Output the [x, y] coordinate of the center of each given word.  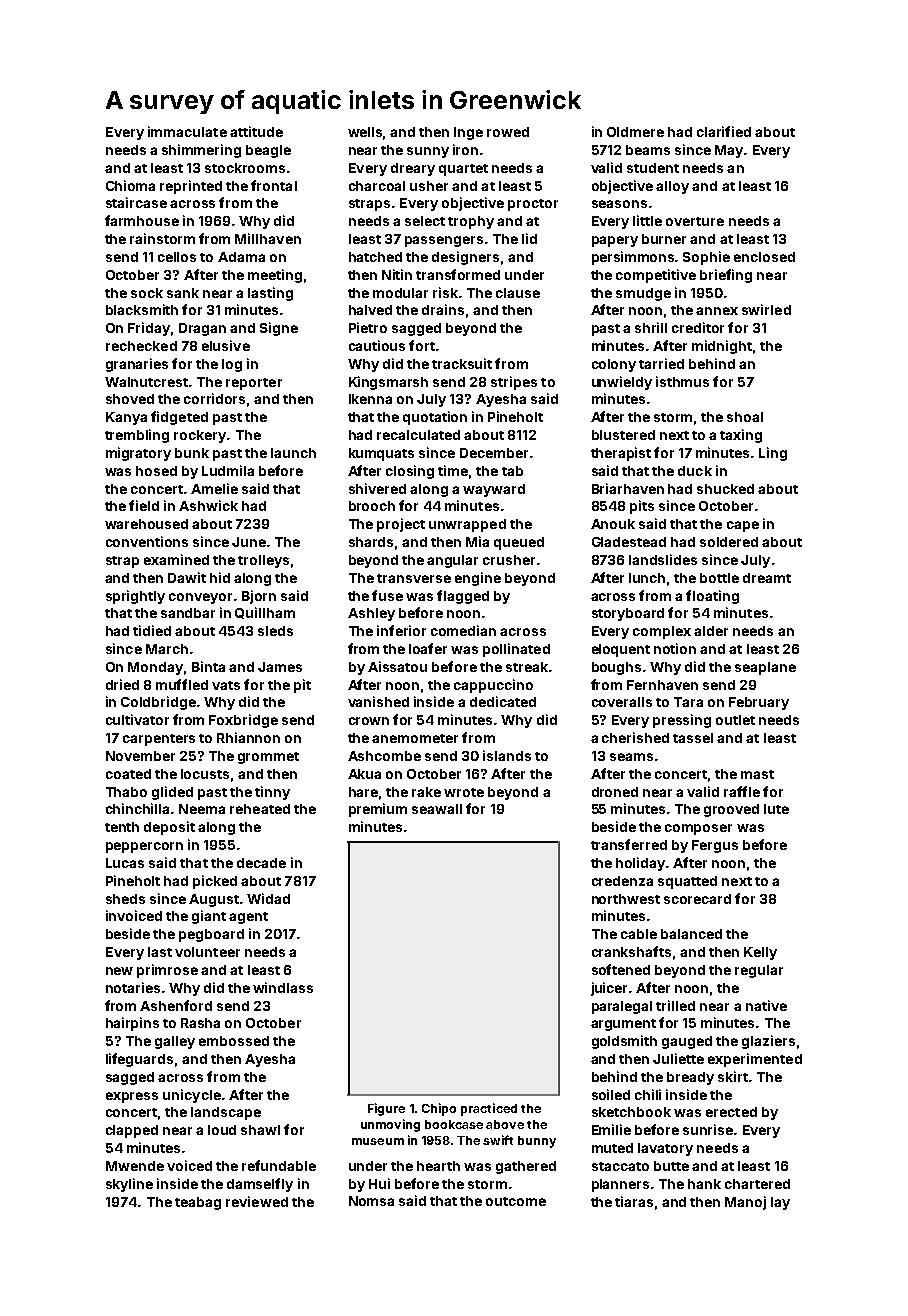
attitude [256, 131]
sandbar [188, 613]
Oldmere [635, 132]
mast [757, 774]
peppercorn [144, 847]
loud [222, 1130]
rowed [508, 132]
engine [478, 579]
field [144, 505]
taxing [741, 436]
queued [519, 543]
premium [378, 810]
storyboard [628, 614]
